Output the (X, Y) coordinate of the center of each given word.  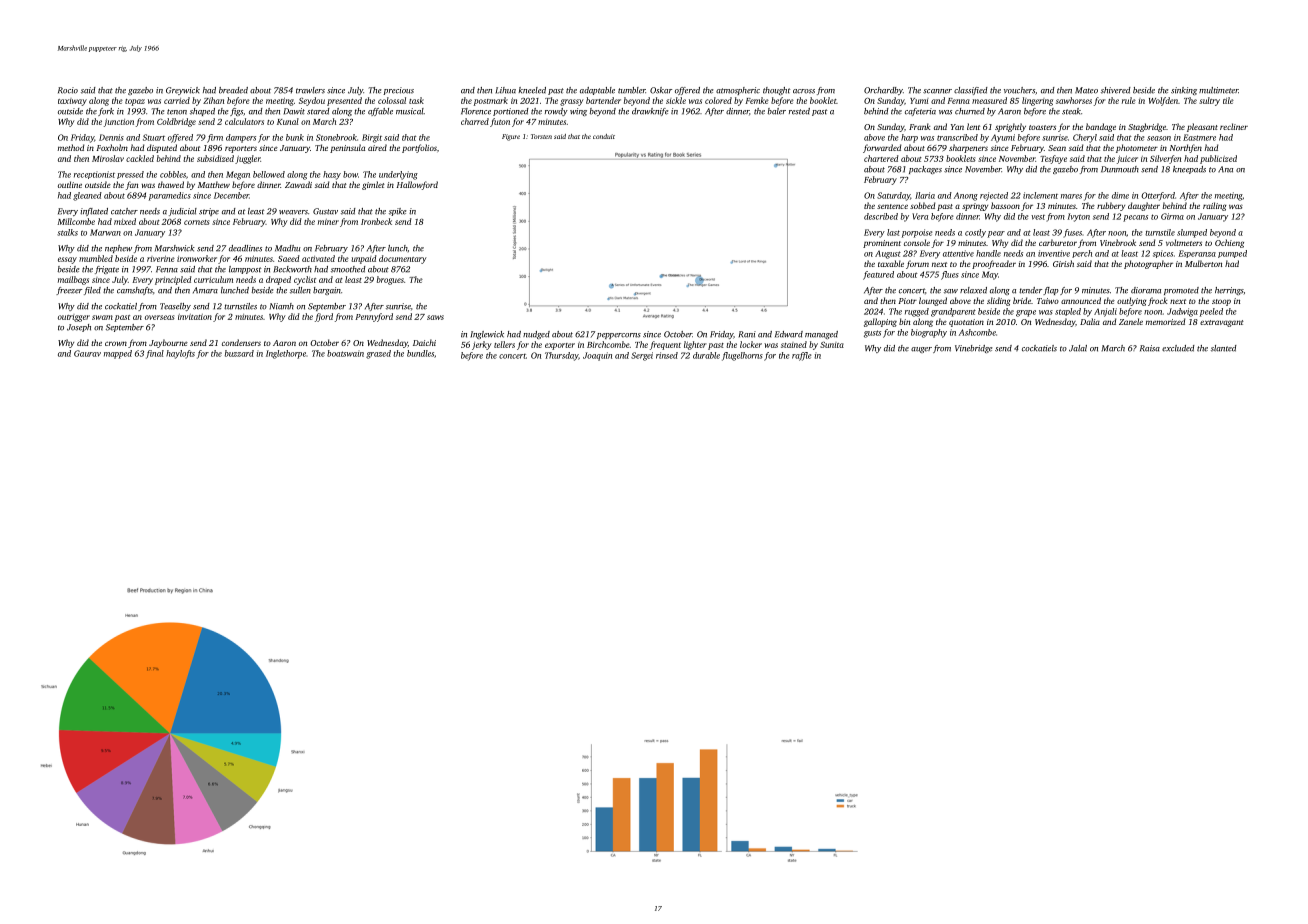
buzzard (239, 353)
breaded (233, 90)
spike (398, 212)
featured (878, 275)
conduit (604, 136)
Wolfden (1163, 101)
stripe (209, 212)
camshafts (135, 291)
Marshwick (175, 248)
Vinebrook (1118, 242)
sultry (1209, 101)
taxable (891, 263)
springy (975, 207)
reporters (241, 149)
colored (718, 100)
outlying (1132, 301)
